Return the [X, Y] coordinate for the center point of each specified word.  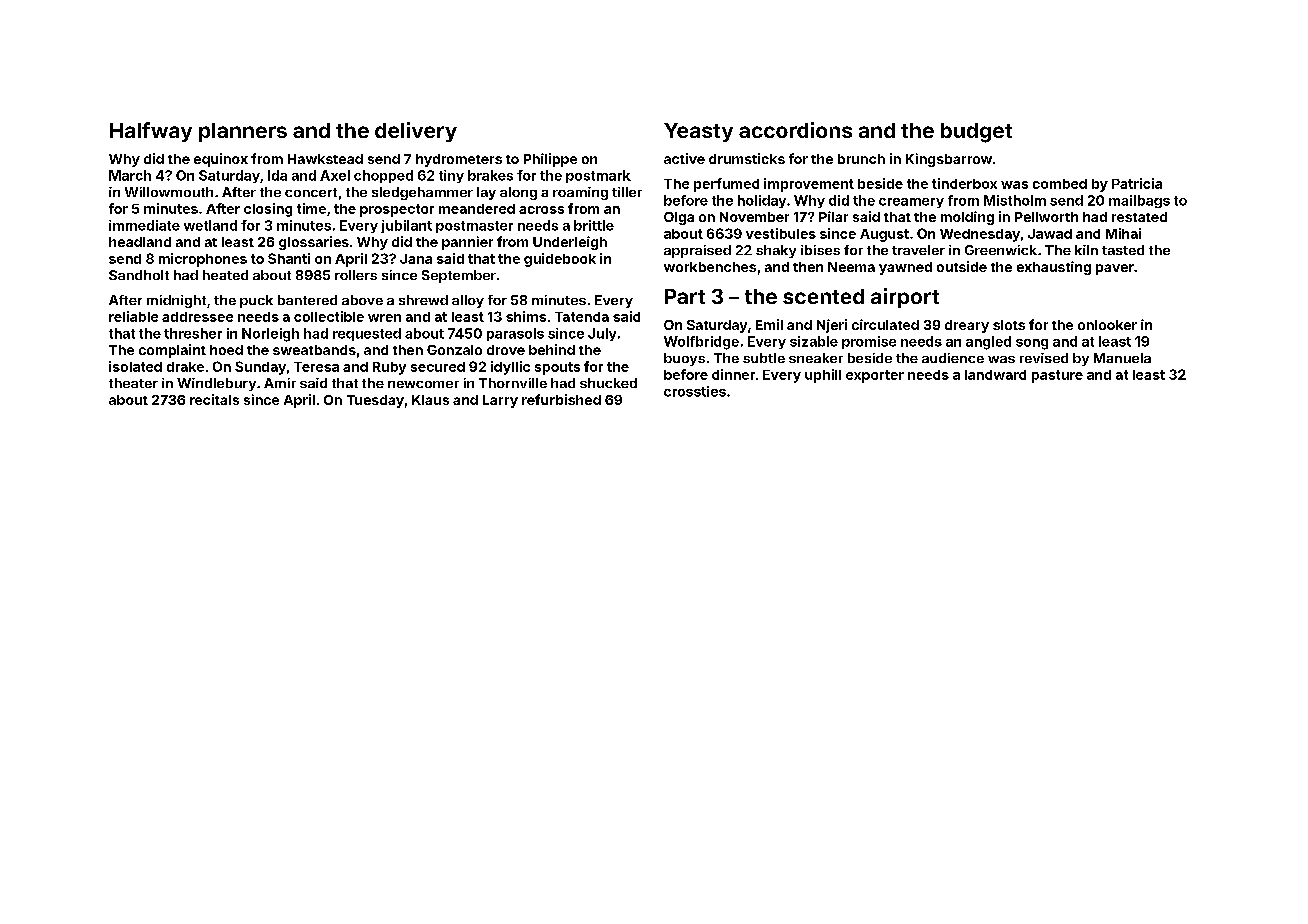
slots [1009, 325]
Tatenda [582, 317]
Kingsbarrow [949, 160]
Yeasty [698, 132]
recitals [214, 399]
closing [268, 210]
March [130, 175]
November [754, 217]
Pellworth [1046, 217]
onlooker [1107, 325]
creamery [911, 203]
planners [243, 132]
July [602, 334]
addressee [197, 317]
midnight [176, 301]
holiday [762, 201]
